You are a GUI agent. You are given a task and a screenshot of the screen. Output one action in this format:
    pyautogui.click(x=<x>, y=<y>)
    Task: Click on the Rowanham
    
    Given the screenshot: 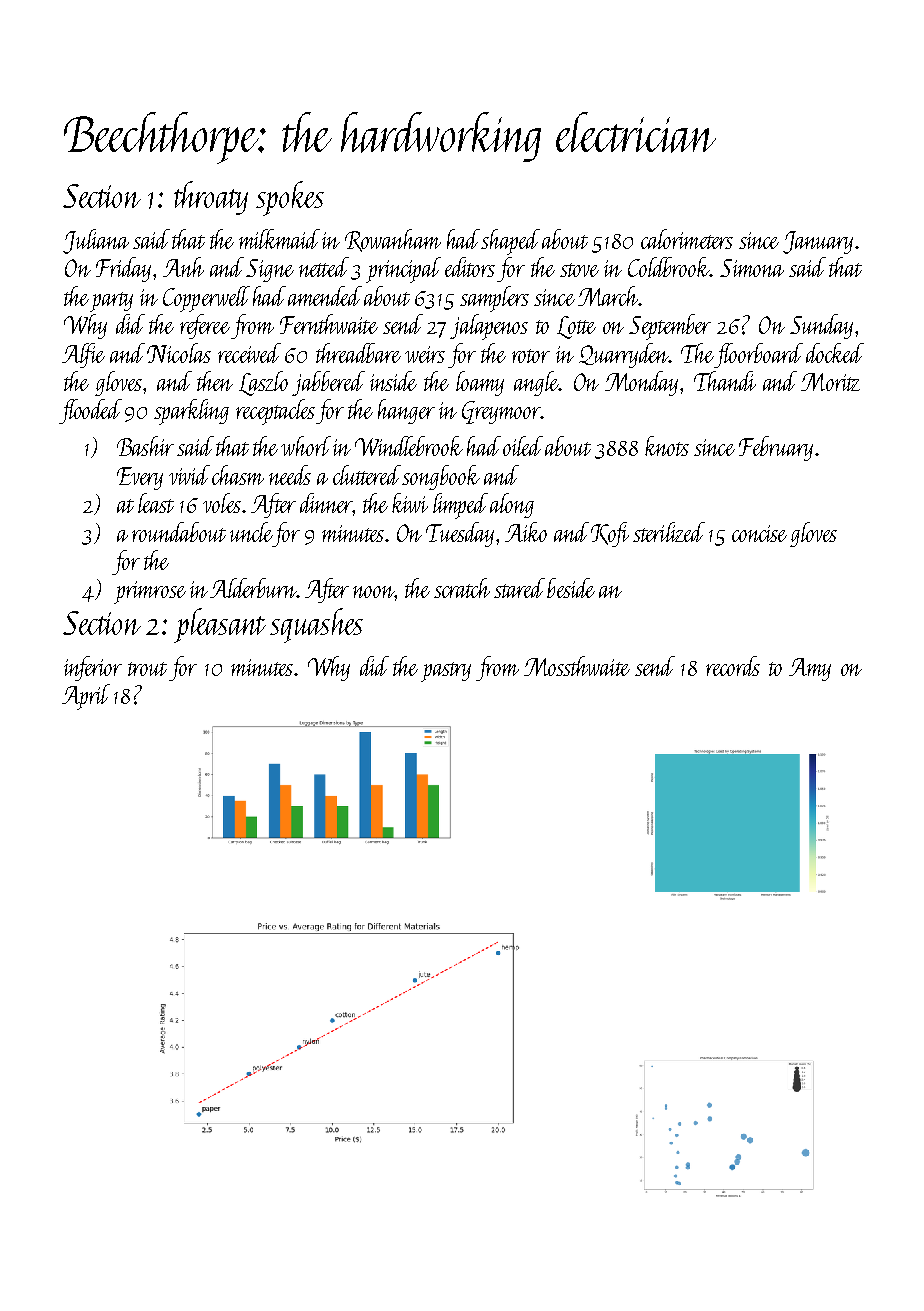 What is the action you would take?
    pyautogui.click(x=393, y=240)
